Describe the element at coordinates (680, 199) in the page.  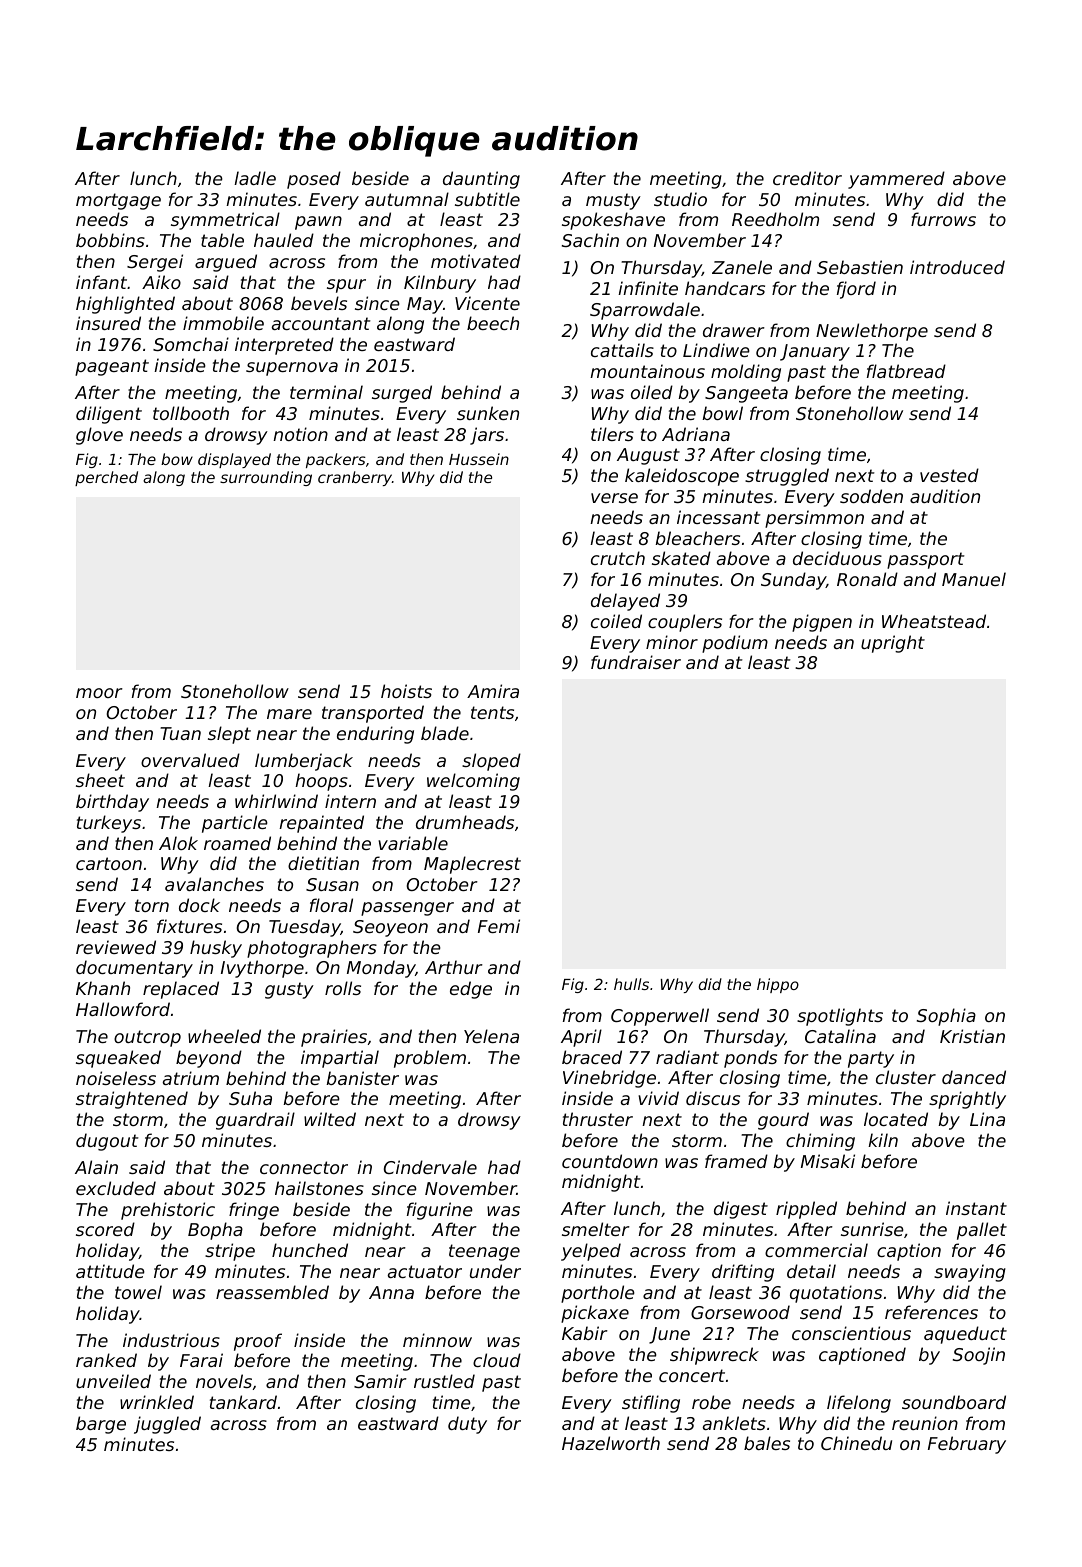
I see `studio` at that location.
